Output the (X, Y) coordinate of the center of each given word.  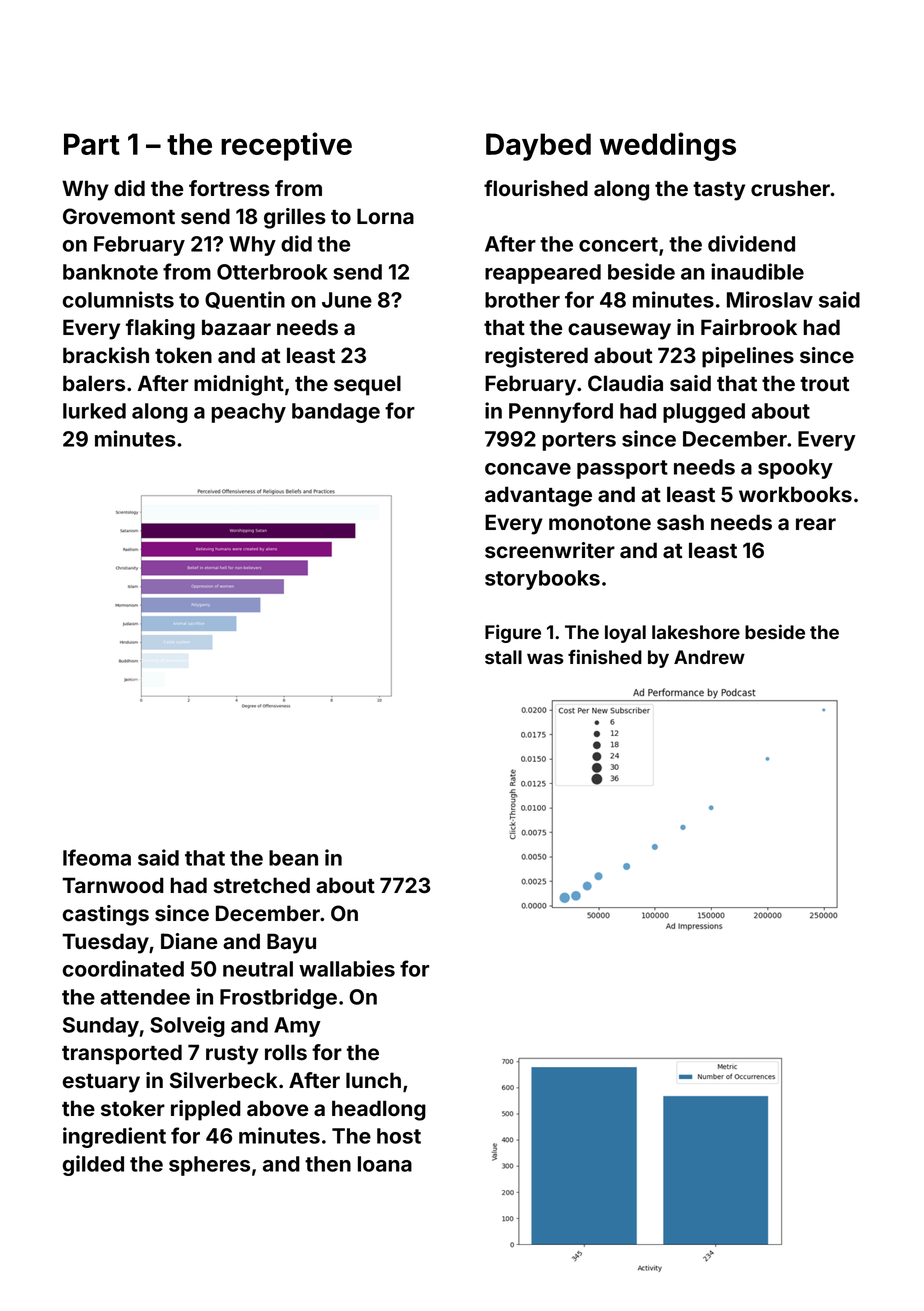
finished (605, 656)
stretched (262, 885)
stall (503, 657)
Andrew (709, 657)
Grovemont (119, 216)
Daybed (538, 147)
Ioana (385, 1164)
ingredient (114, 1137)
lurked (94, 411)
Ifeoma (97, 857)
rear (816, 524)
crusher (790, 188)
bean (293, 858)
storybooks (542, 580)
